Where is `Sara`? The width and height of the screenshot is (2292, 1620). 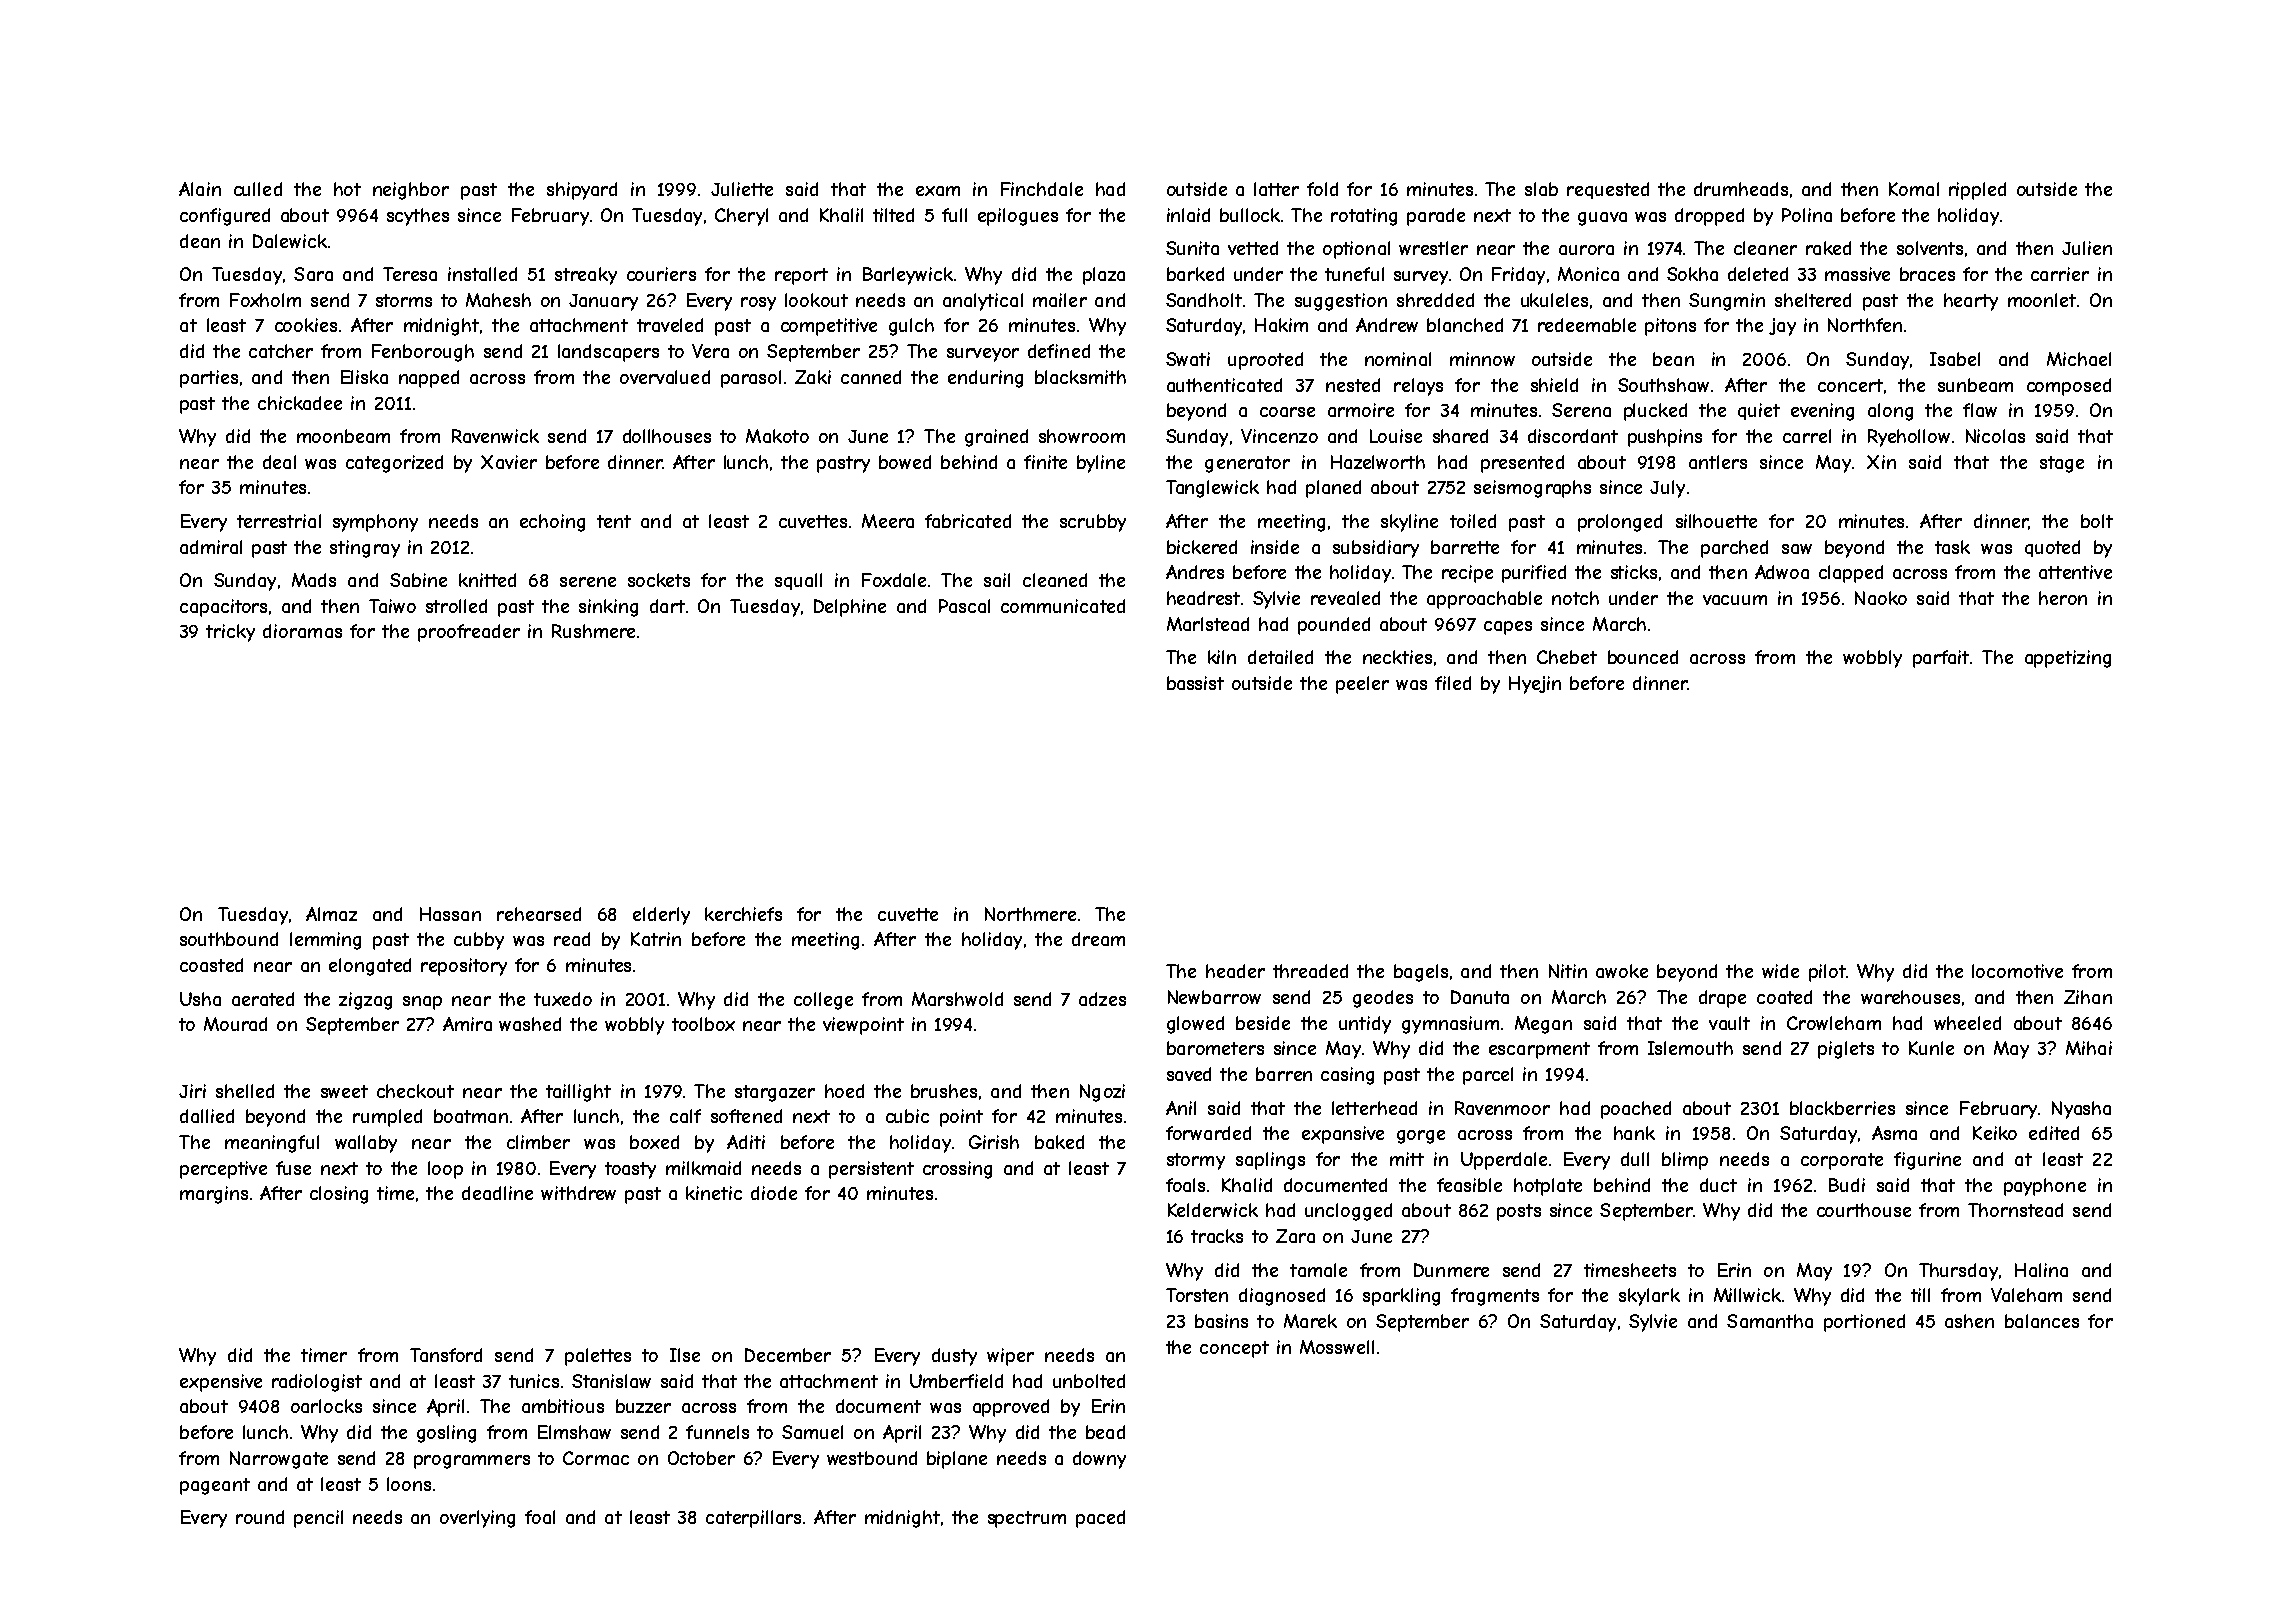 Sara is located at coordinates (313, 274).
